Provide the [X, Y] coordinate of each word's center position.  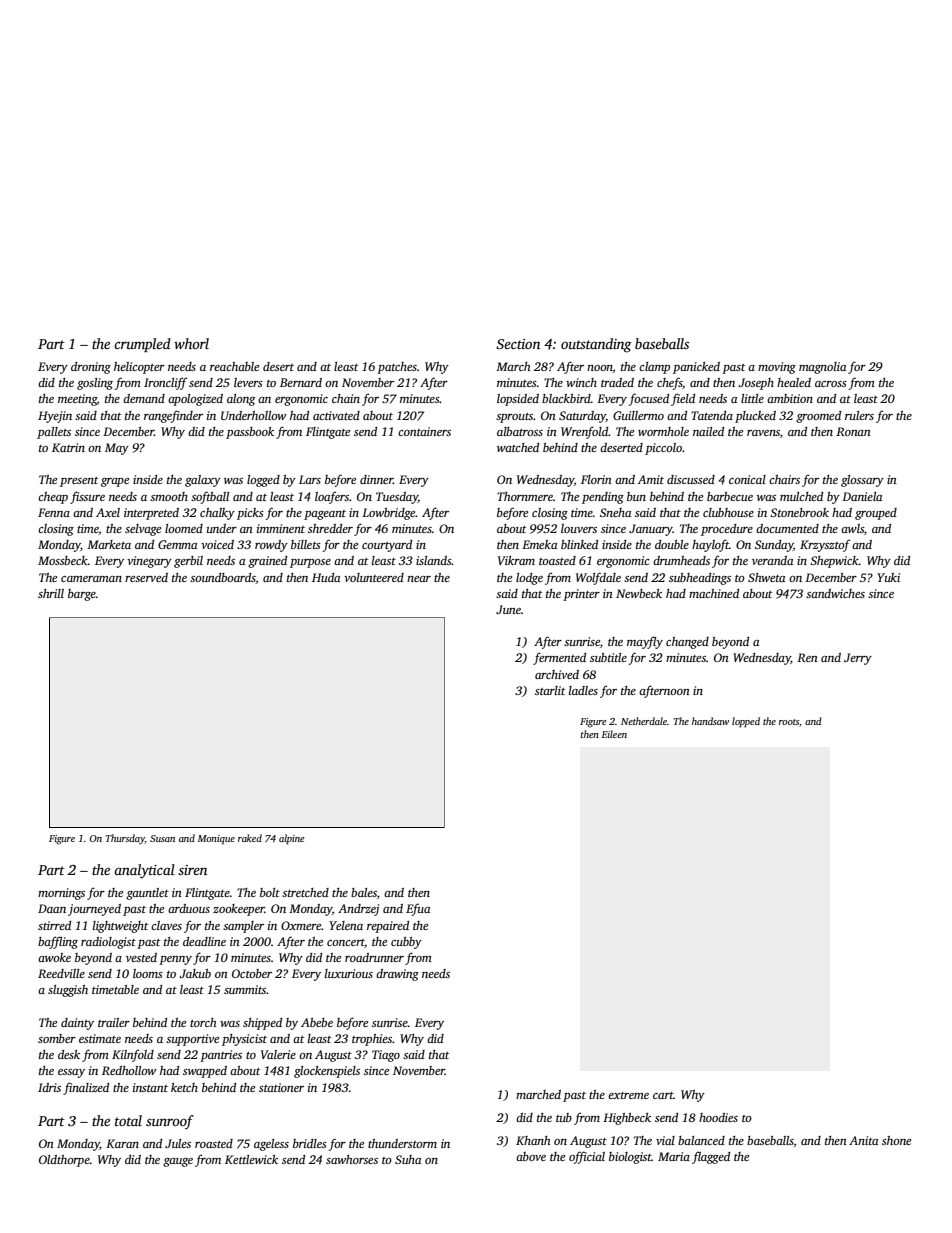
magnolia [822, 368]
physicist [244, 1040]
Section [518, 344]
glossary [862, 481]
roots [789, 722]
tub [564, 1117]
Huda [326, 577]
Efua [418, 909]
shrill [51, 593]
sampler [243, 927]
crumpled [142, 345]
